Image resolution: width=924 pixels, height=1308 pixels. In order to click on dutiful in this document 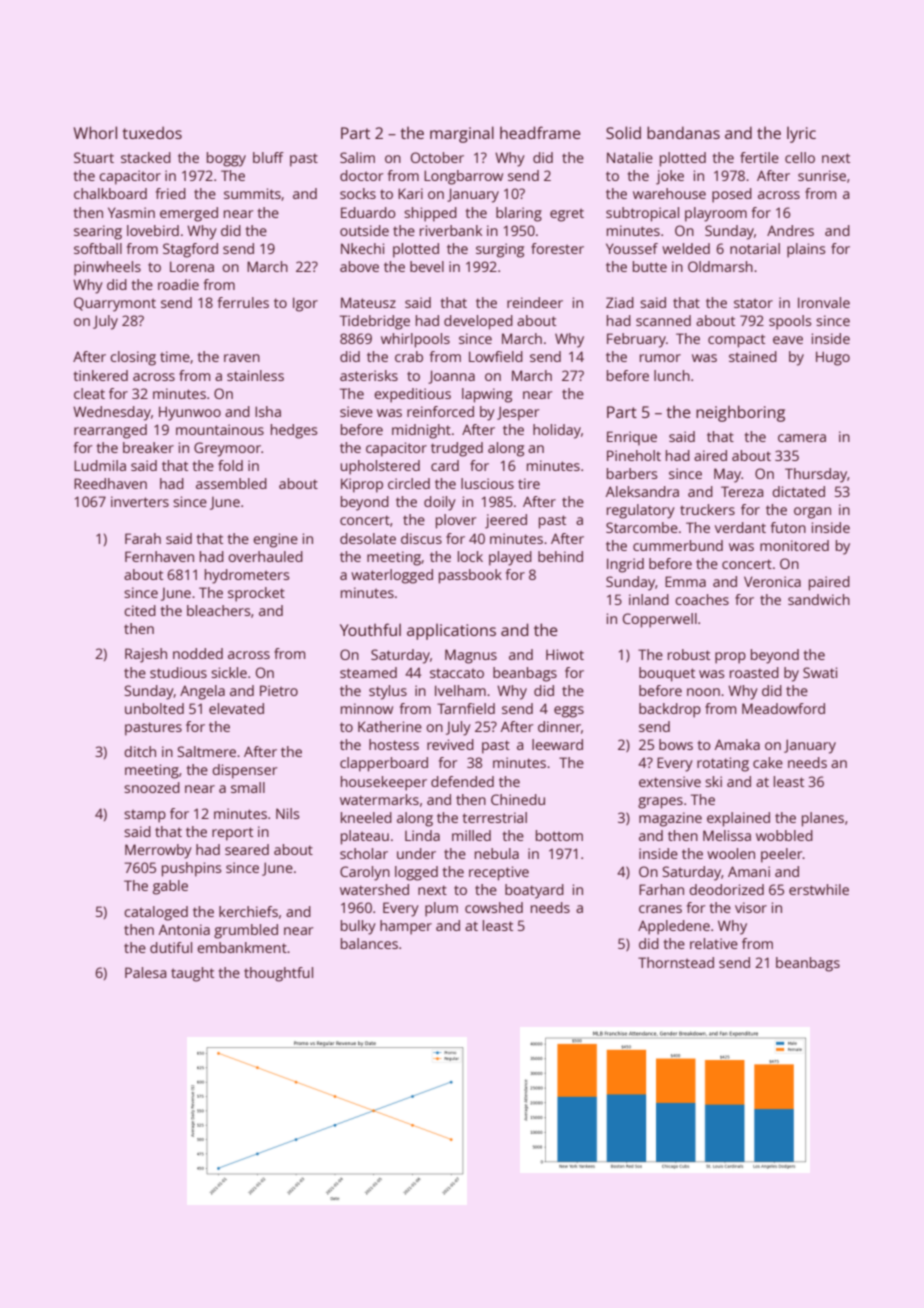, I will do `click(171, 947)`.
